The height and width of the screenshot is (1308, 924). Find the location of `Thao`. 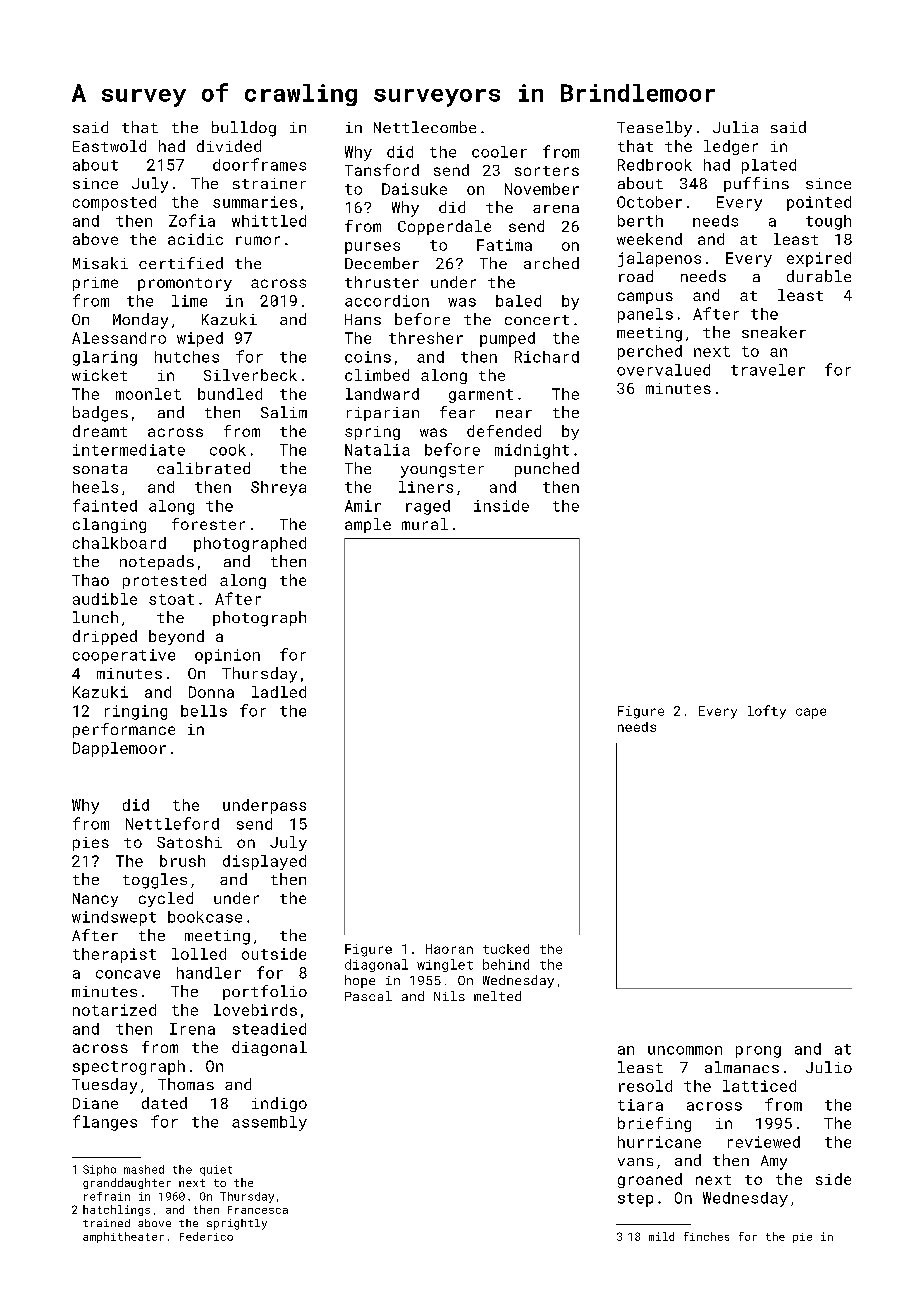

Thao is located at coordinates (90, 580).
